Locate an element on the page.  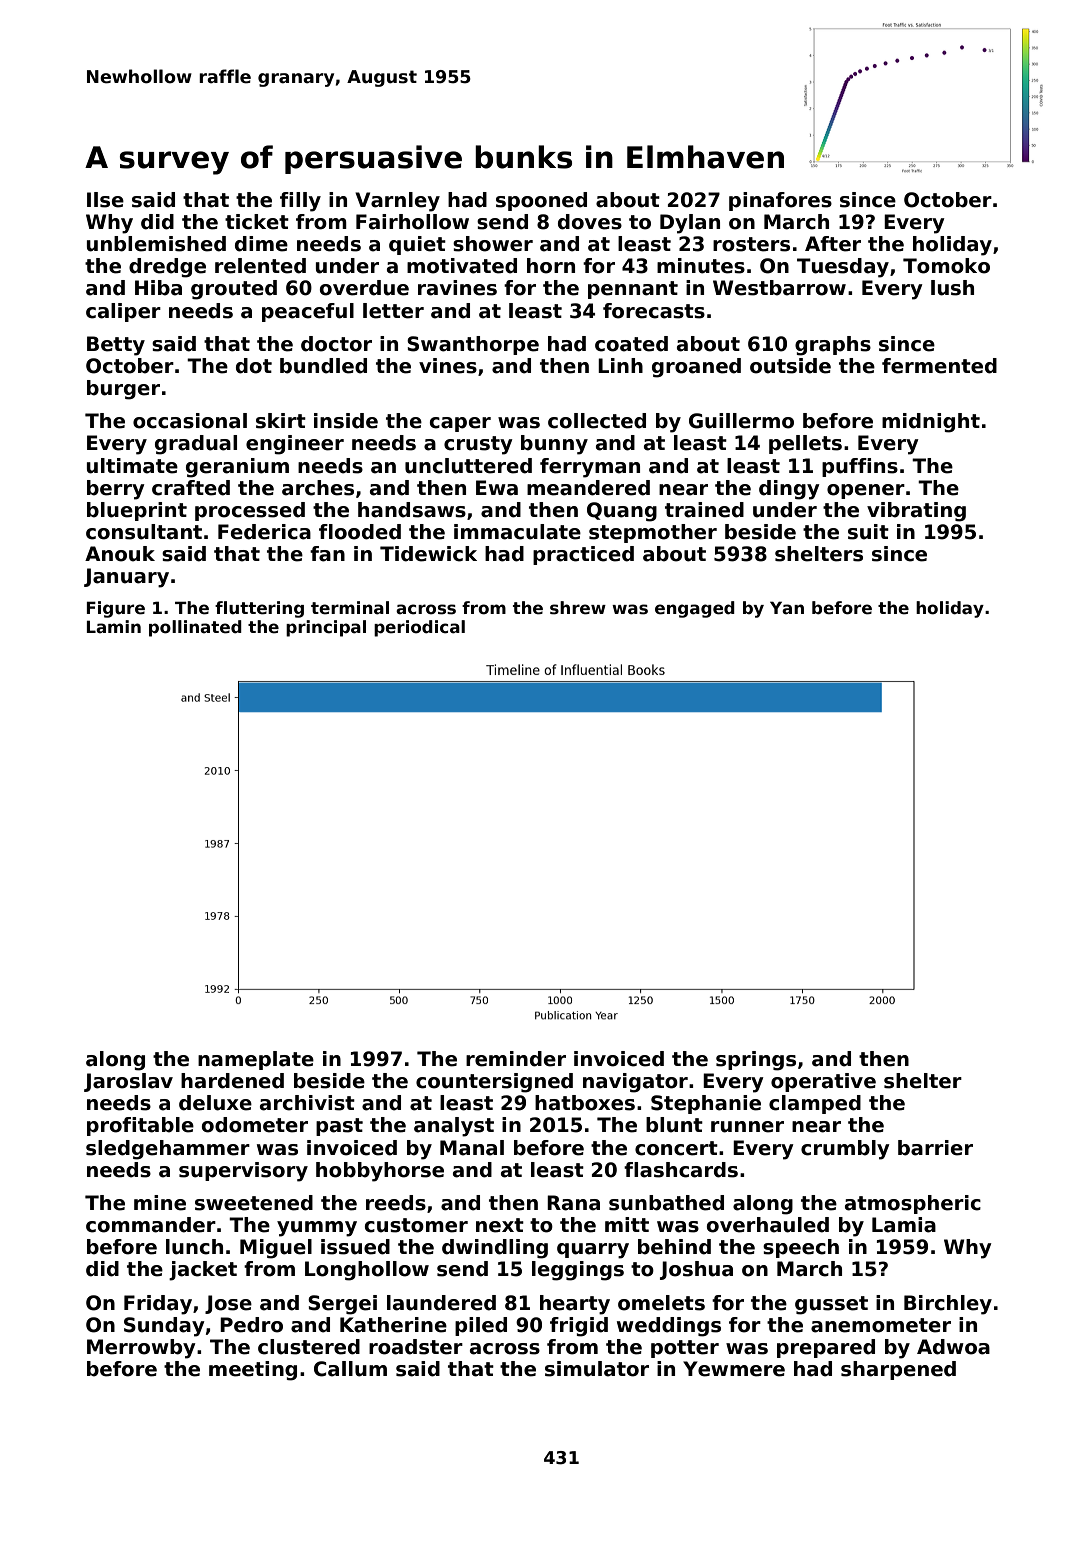
odometer is located at coordinates (255, 1125).
